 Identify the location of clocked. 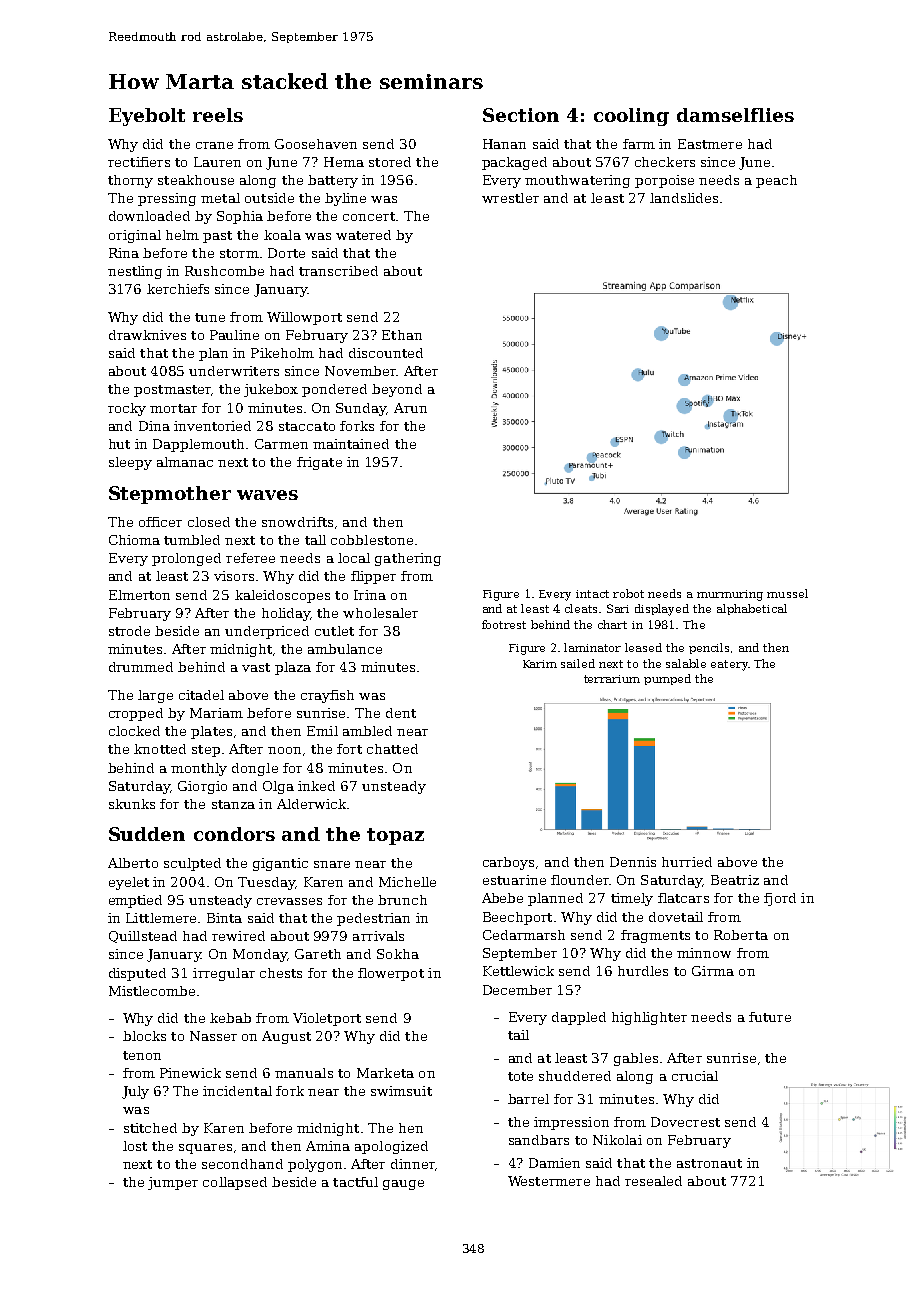
(134, 731).
